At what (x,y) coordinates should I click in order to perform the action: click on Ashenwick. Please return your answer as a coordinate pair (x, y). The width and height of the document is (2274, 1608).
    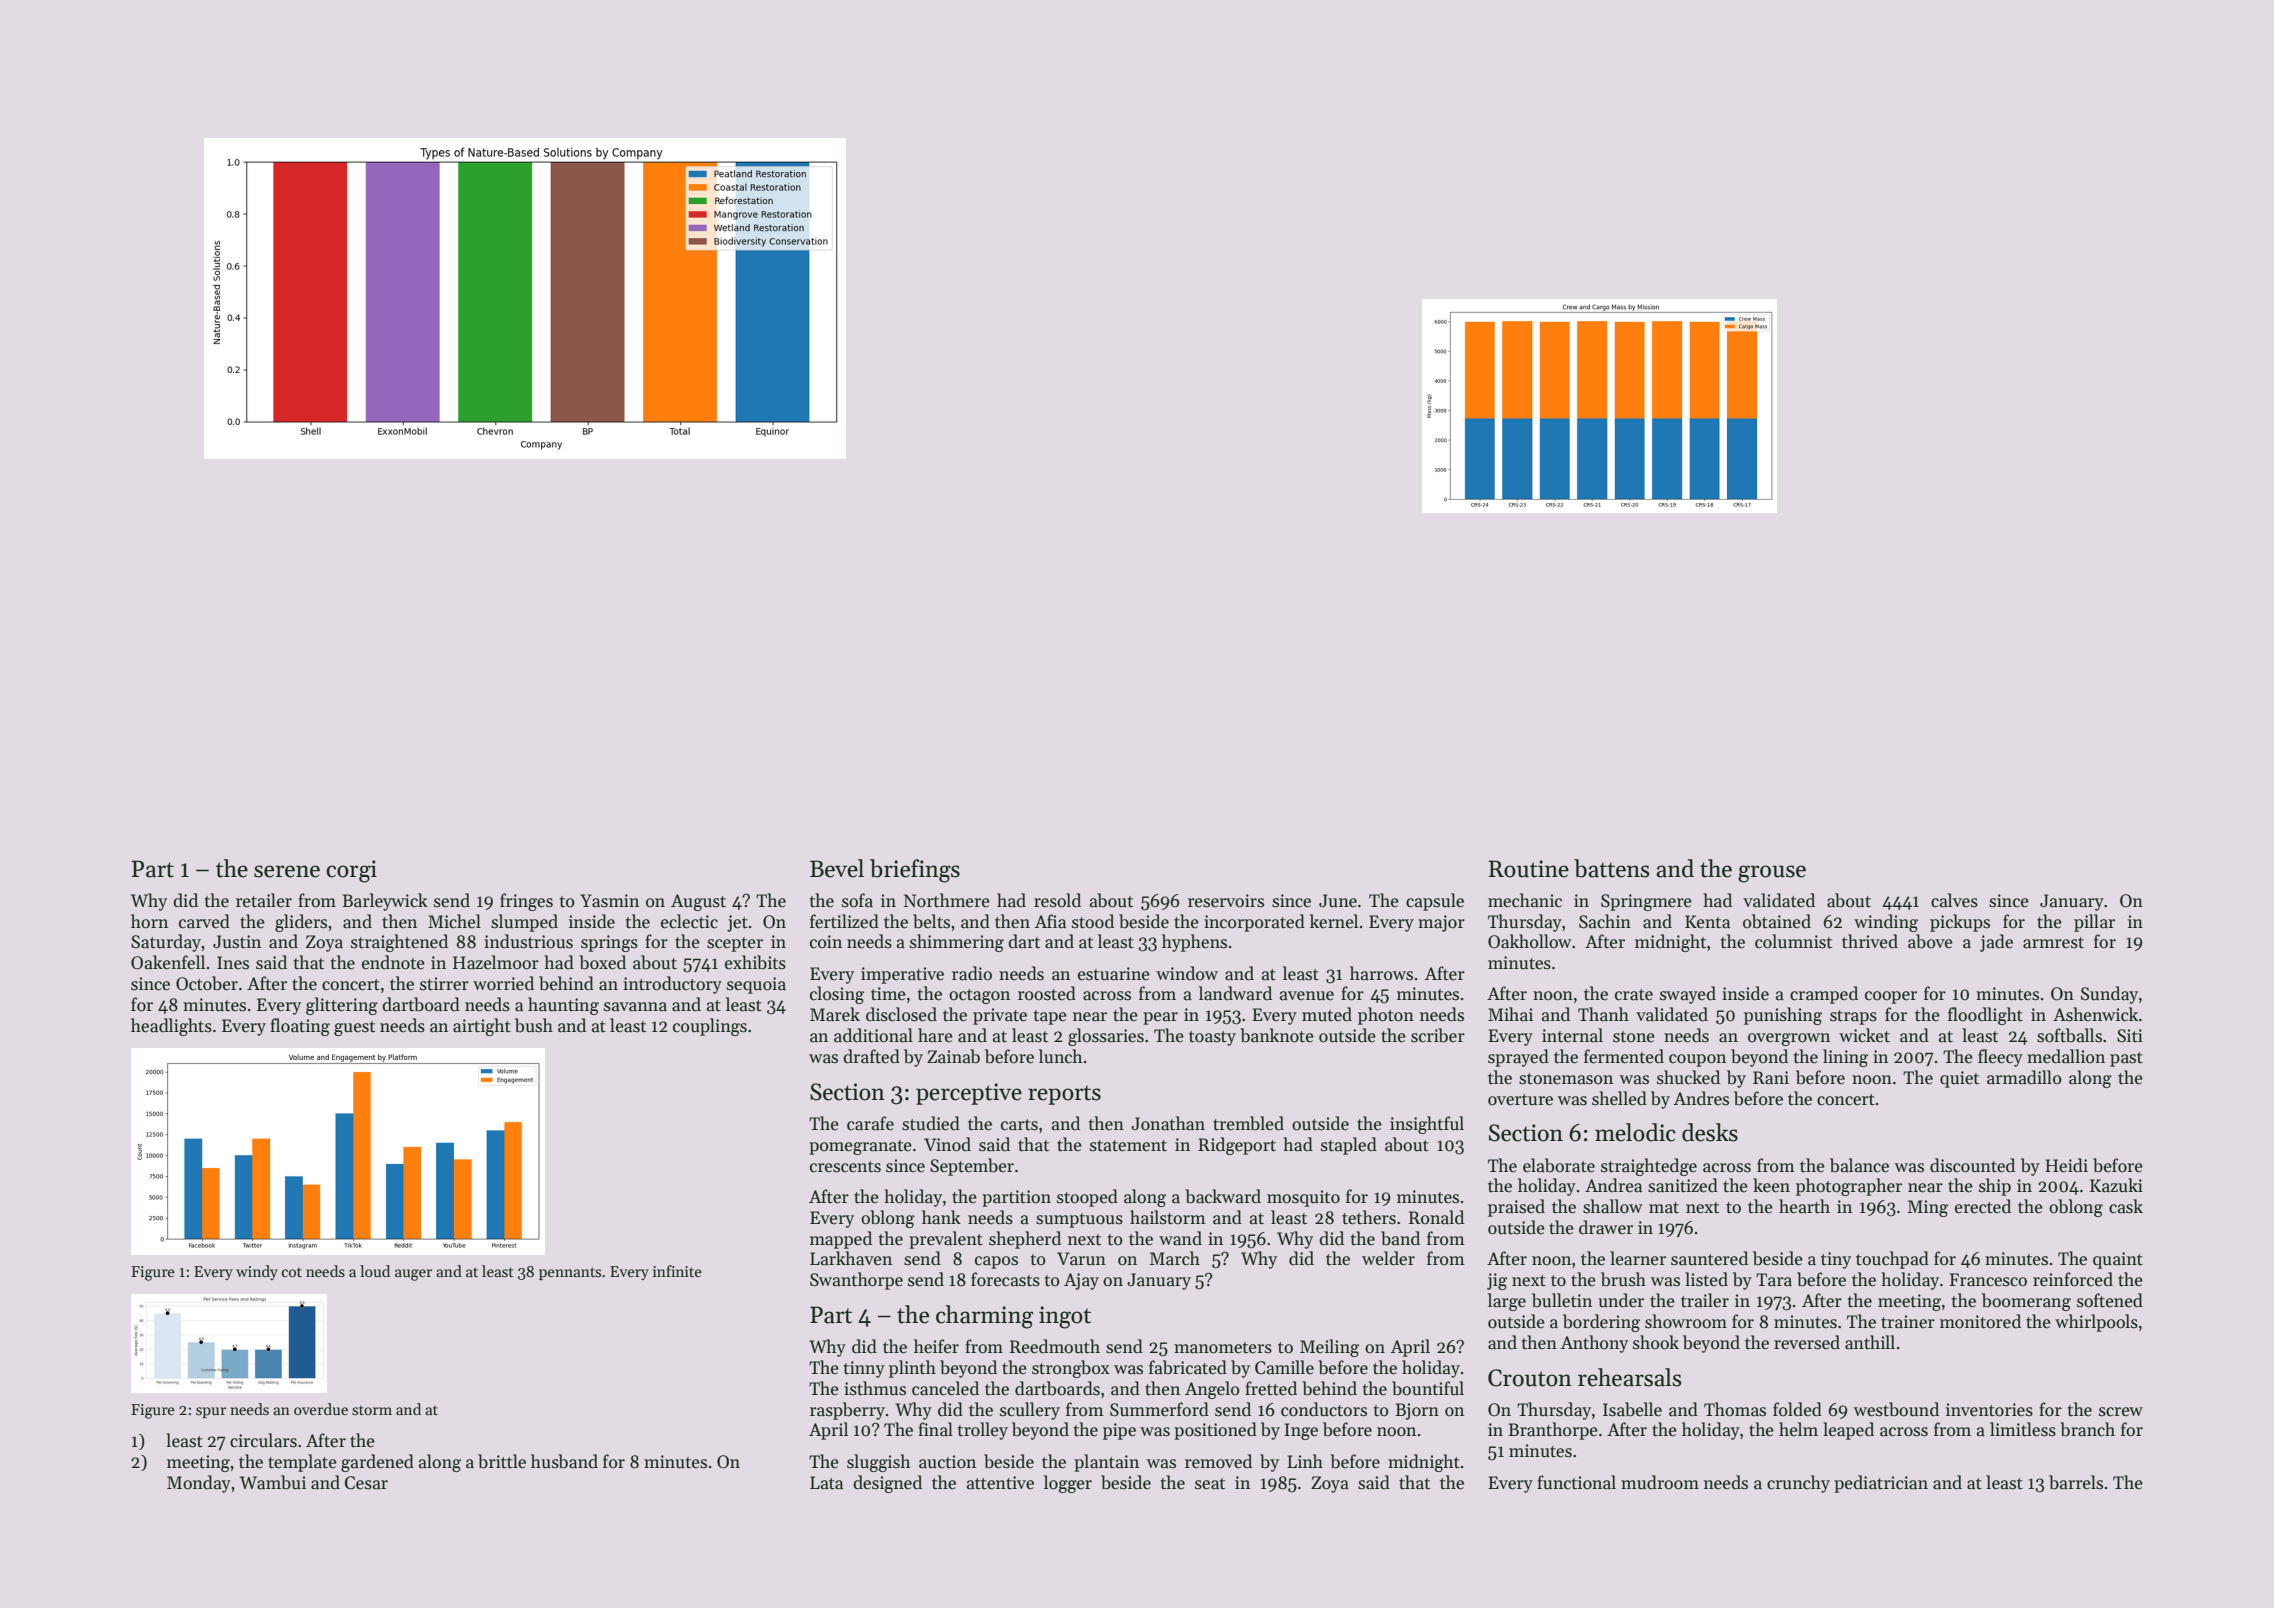
    Looking at the image, I should click on (2095, 1014).
